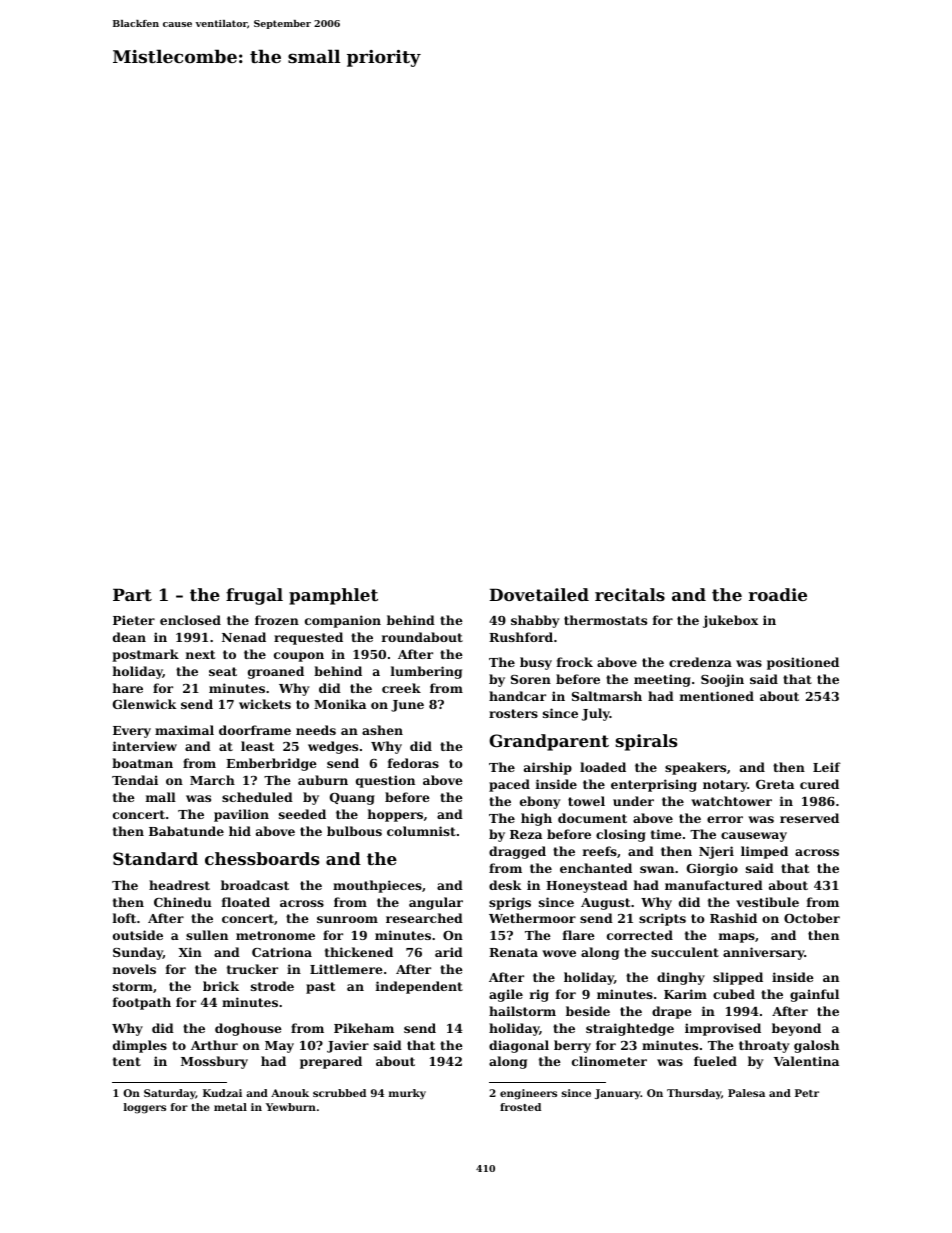  What do you see at coordinates (517, 696) in the screenshot?
I see `handcar` at bounding box center [517, 696].
